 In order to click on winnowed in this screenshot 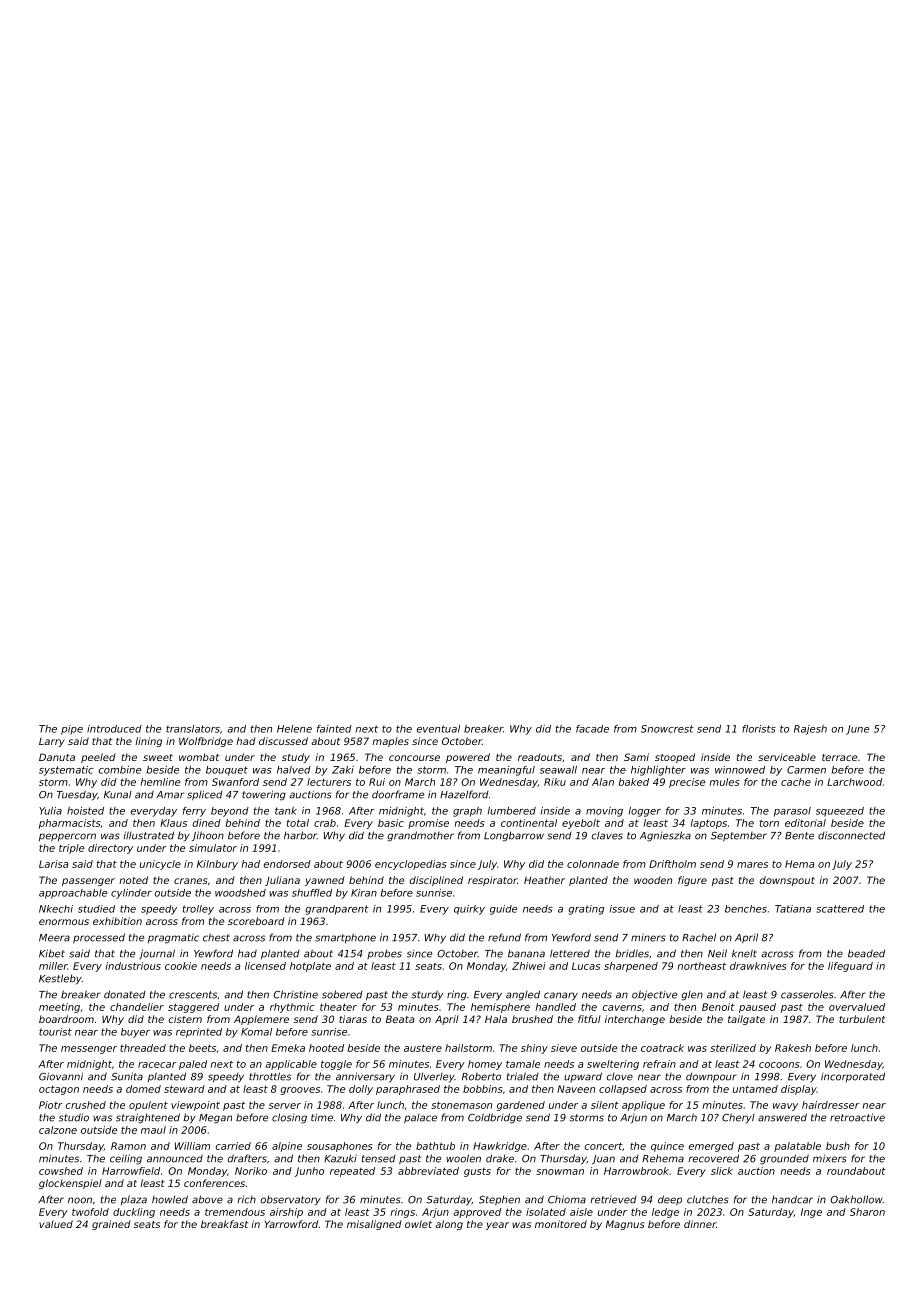, I will do `click(740, 770)`.
